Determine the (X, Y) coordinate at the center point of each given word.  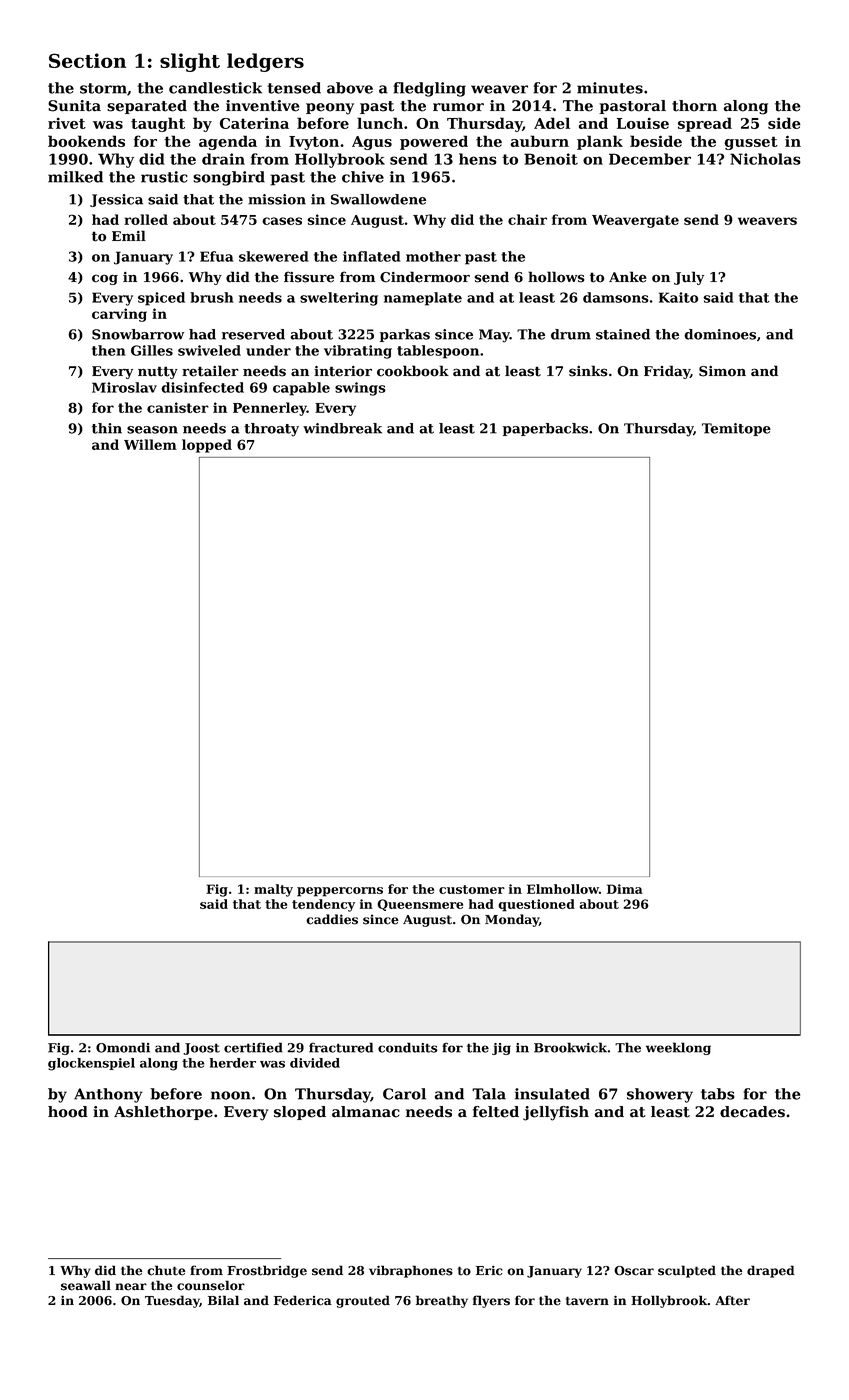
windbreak (342, 428)
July (689, 278)
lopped (207, 446)
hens (478, 159)
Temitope (736, 429)
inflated (372, 256)
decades (752, 1112)
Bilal (223, 1300)
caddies (332, 919)
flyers (491, 1301)
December (650, 159)
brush (212, 297)
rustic (164, 177)
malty (273, 890)
